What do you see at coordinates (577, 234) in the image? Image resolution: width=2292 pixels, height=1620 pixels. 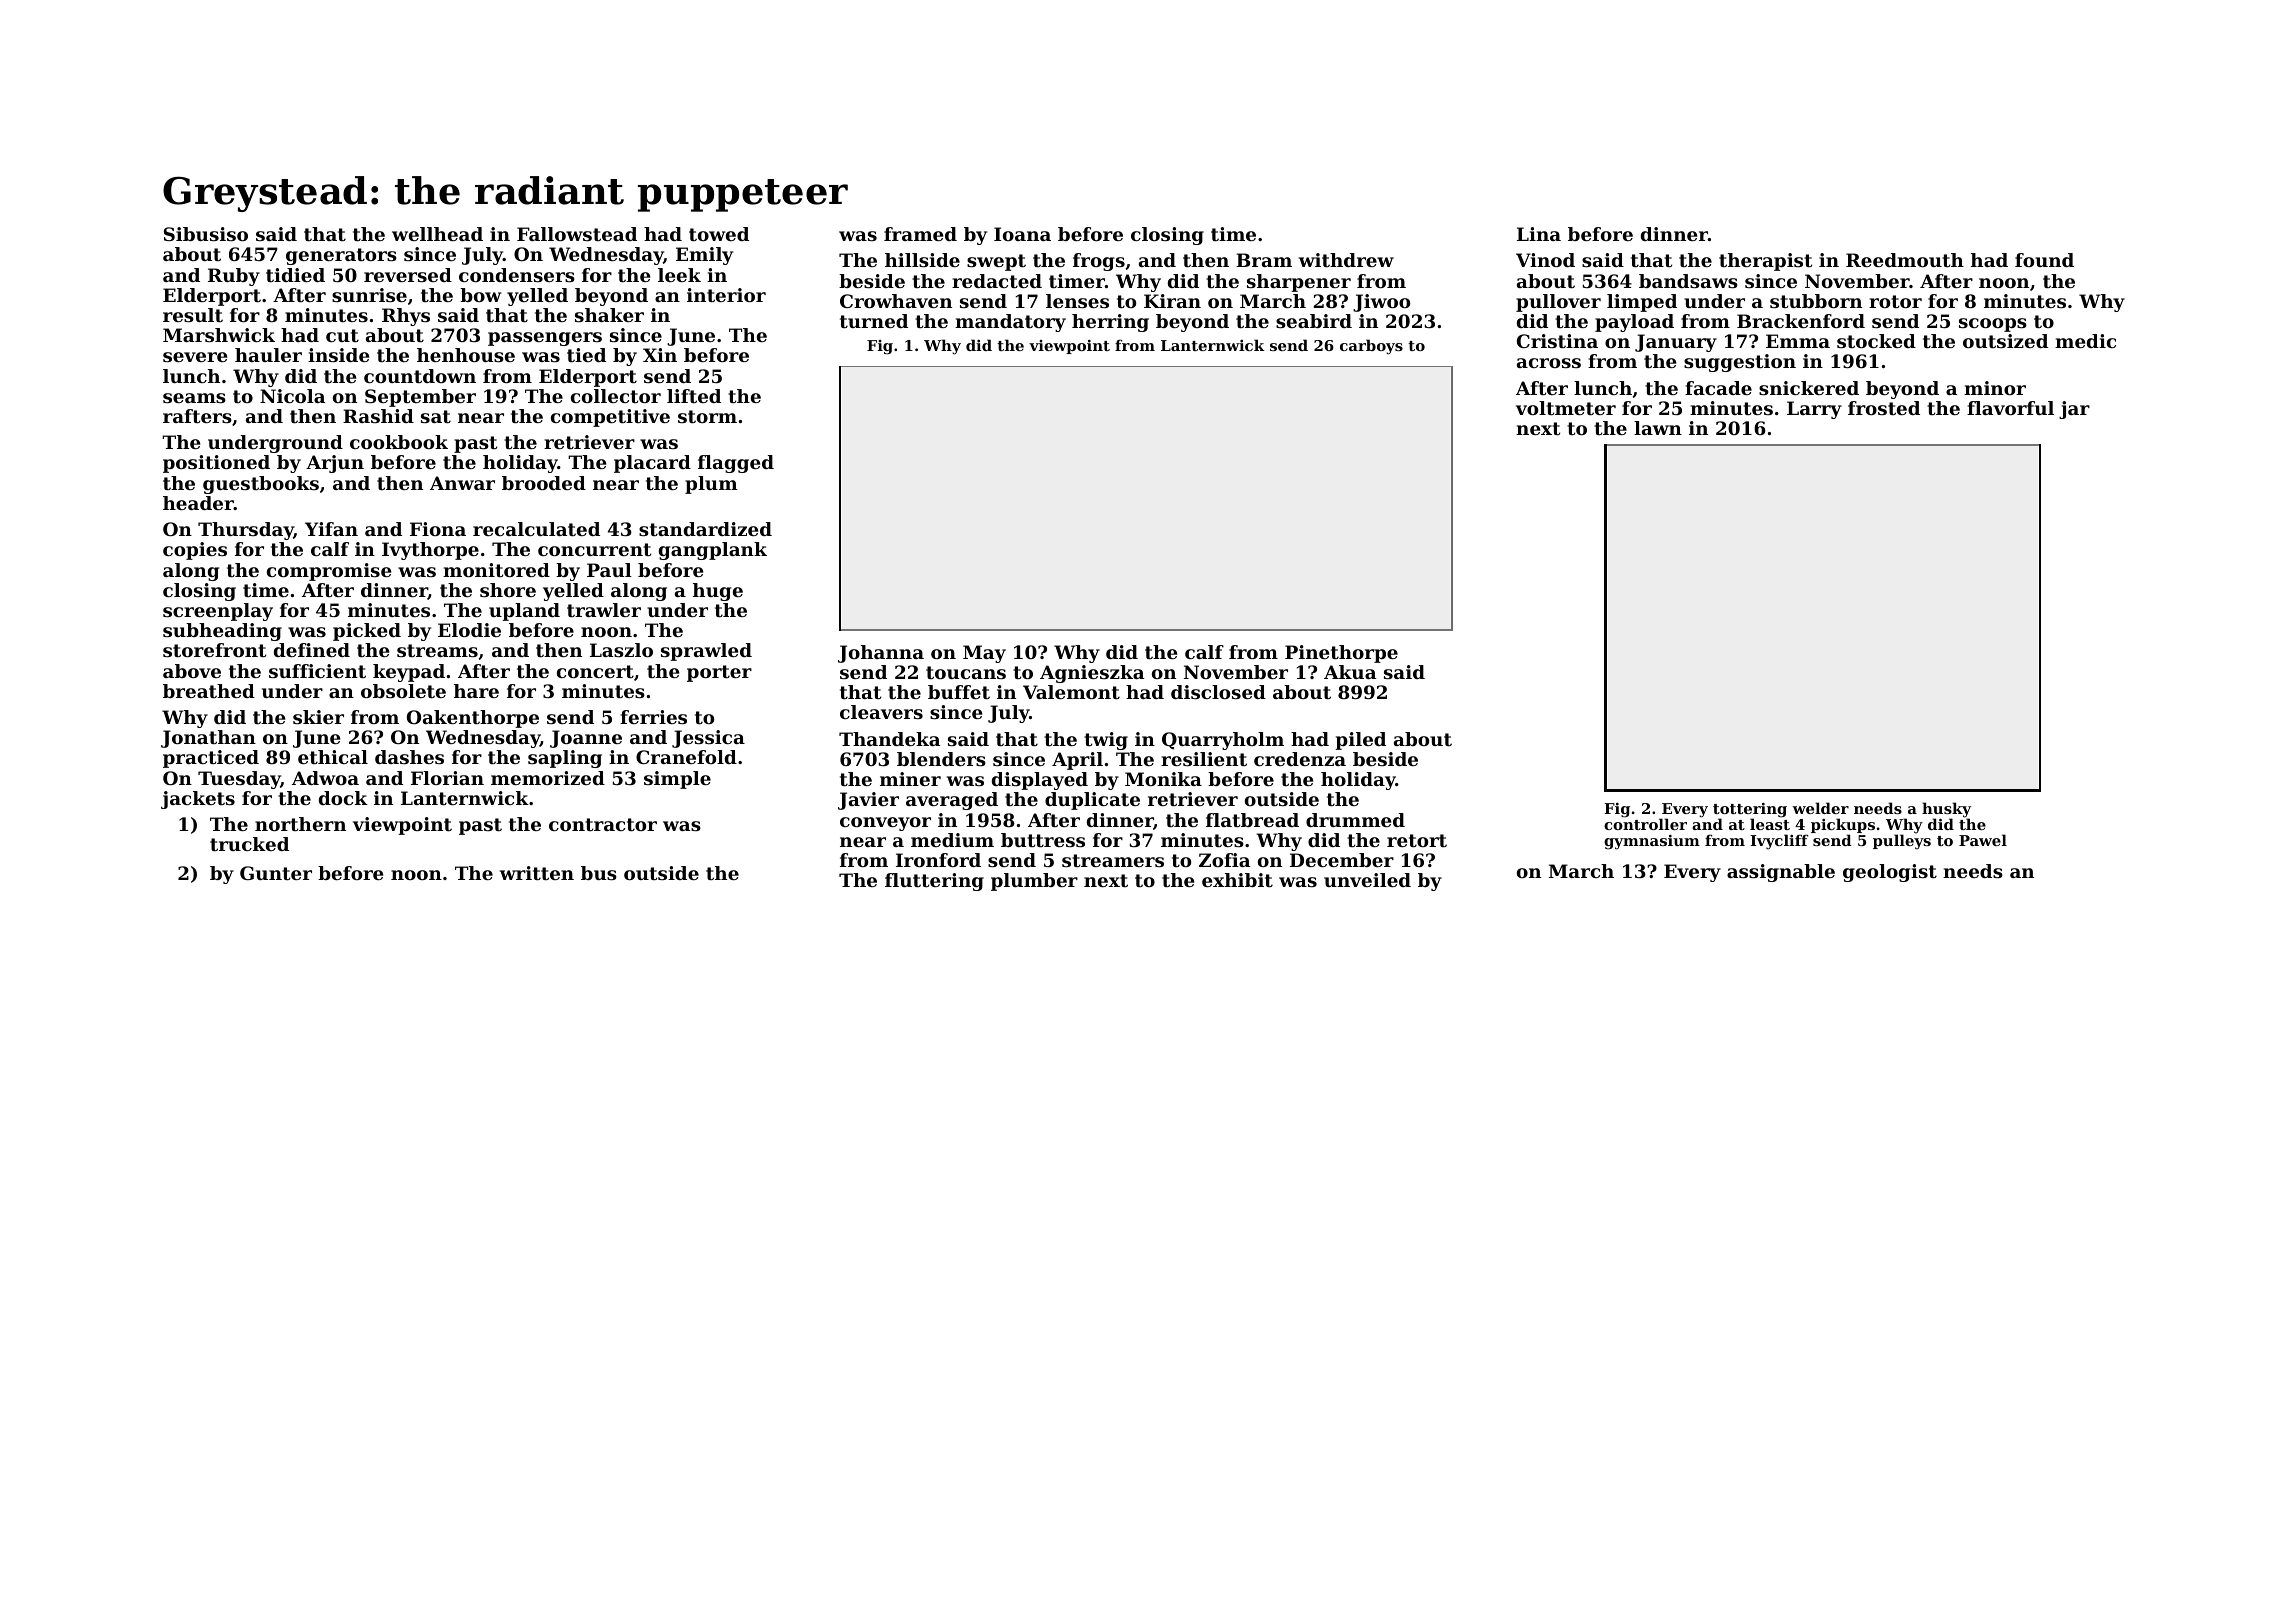 I see `Fallowstead` at bounding box center [577, 234].
